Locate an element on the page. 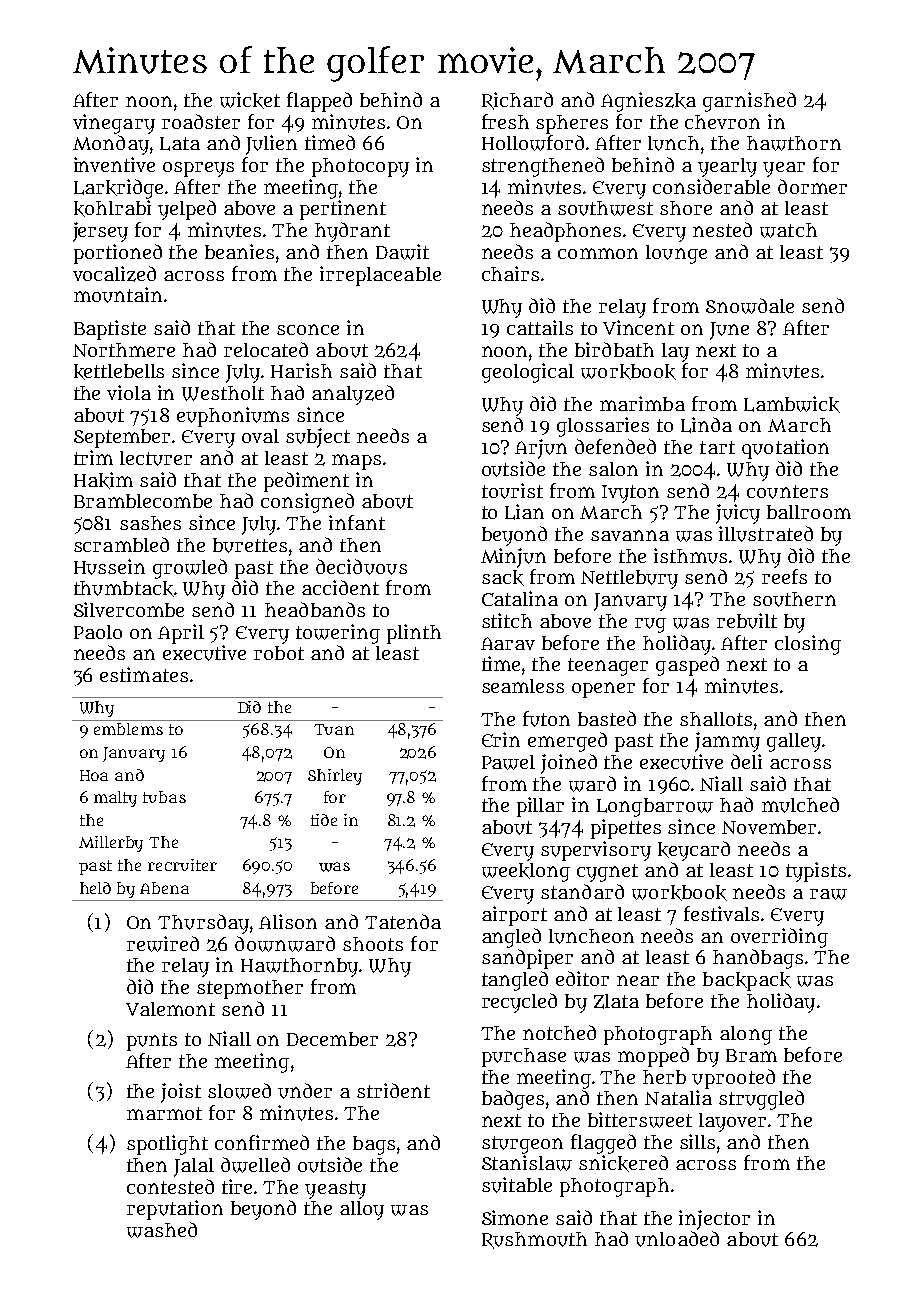 This document has width=924, height=1308. nested is located at coordinates (722, 229).
